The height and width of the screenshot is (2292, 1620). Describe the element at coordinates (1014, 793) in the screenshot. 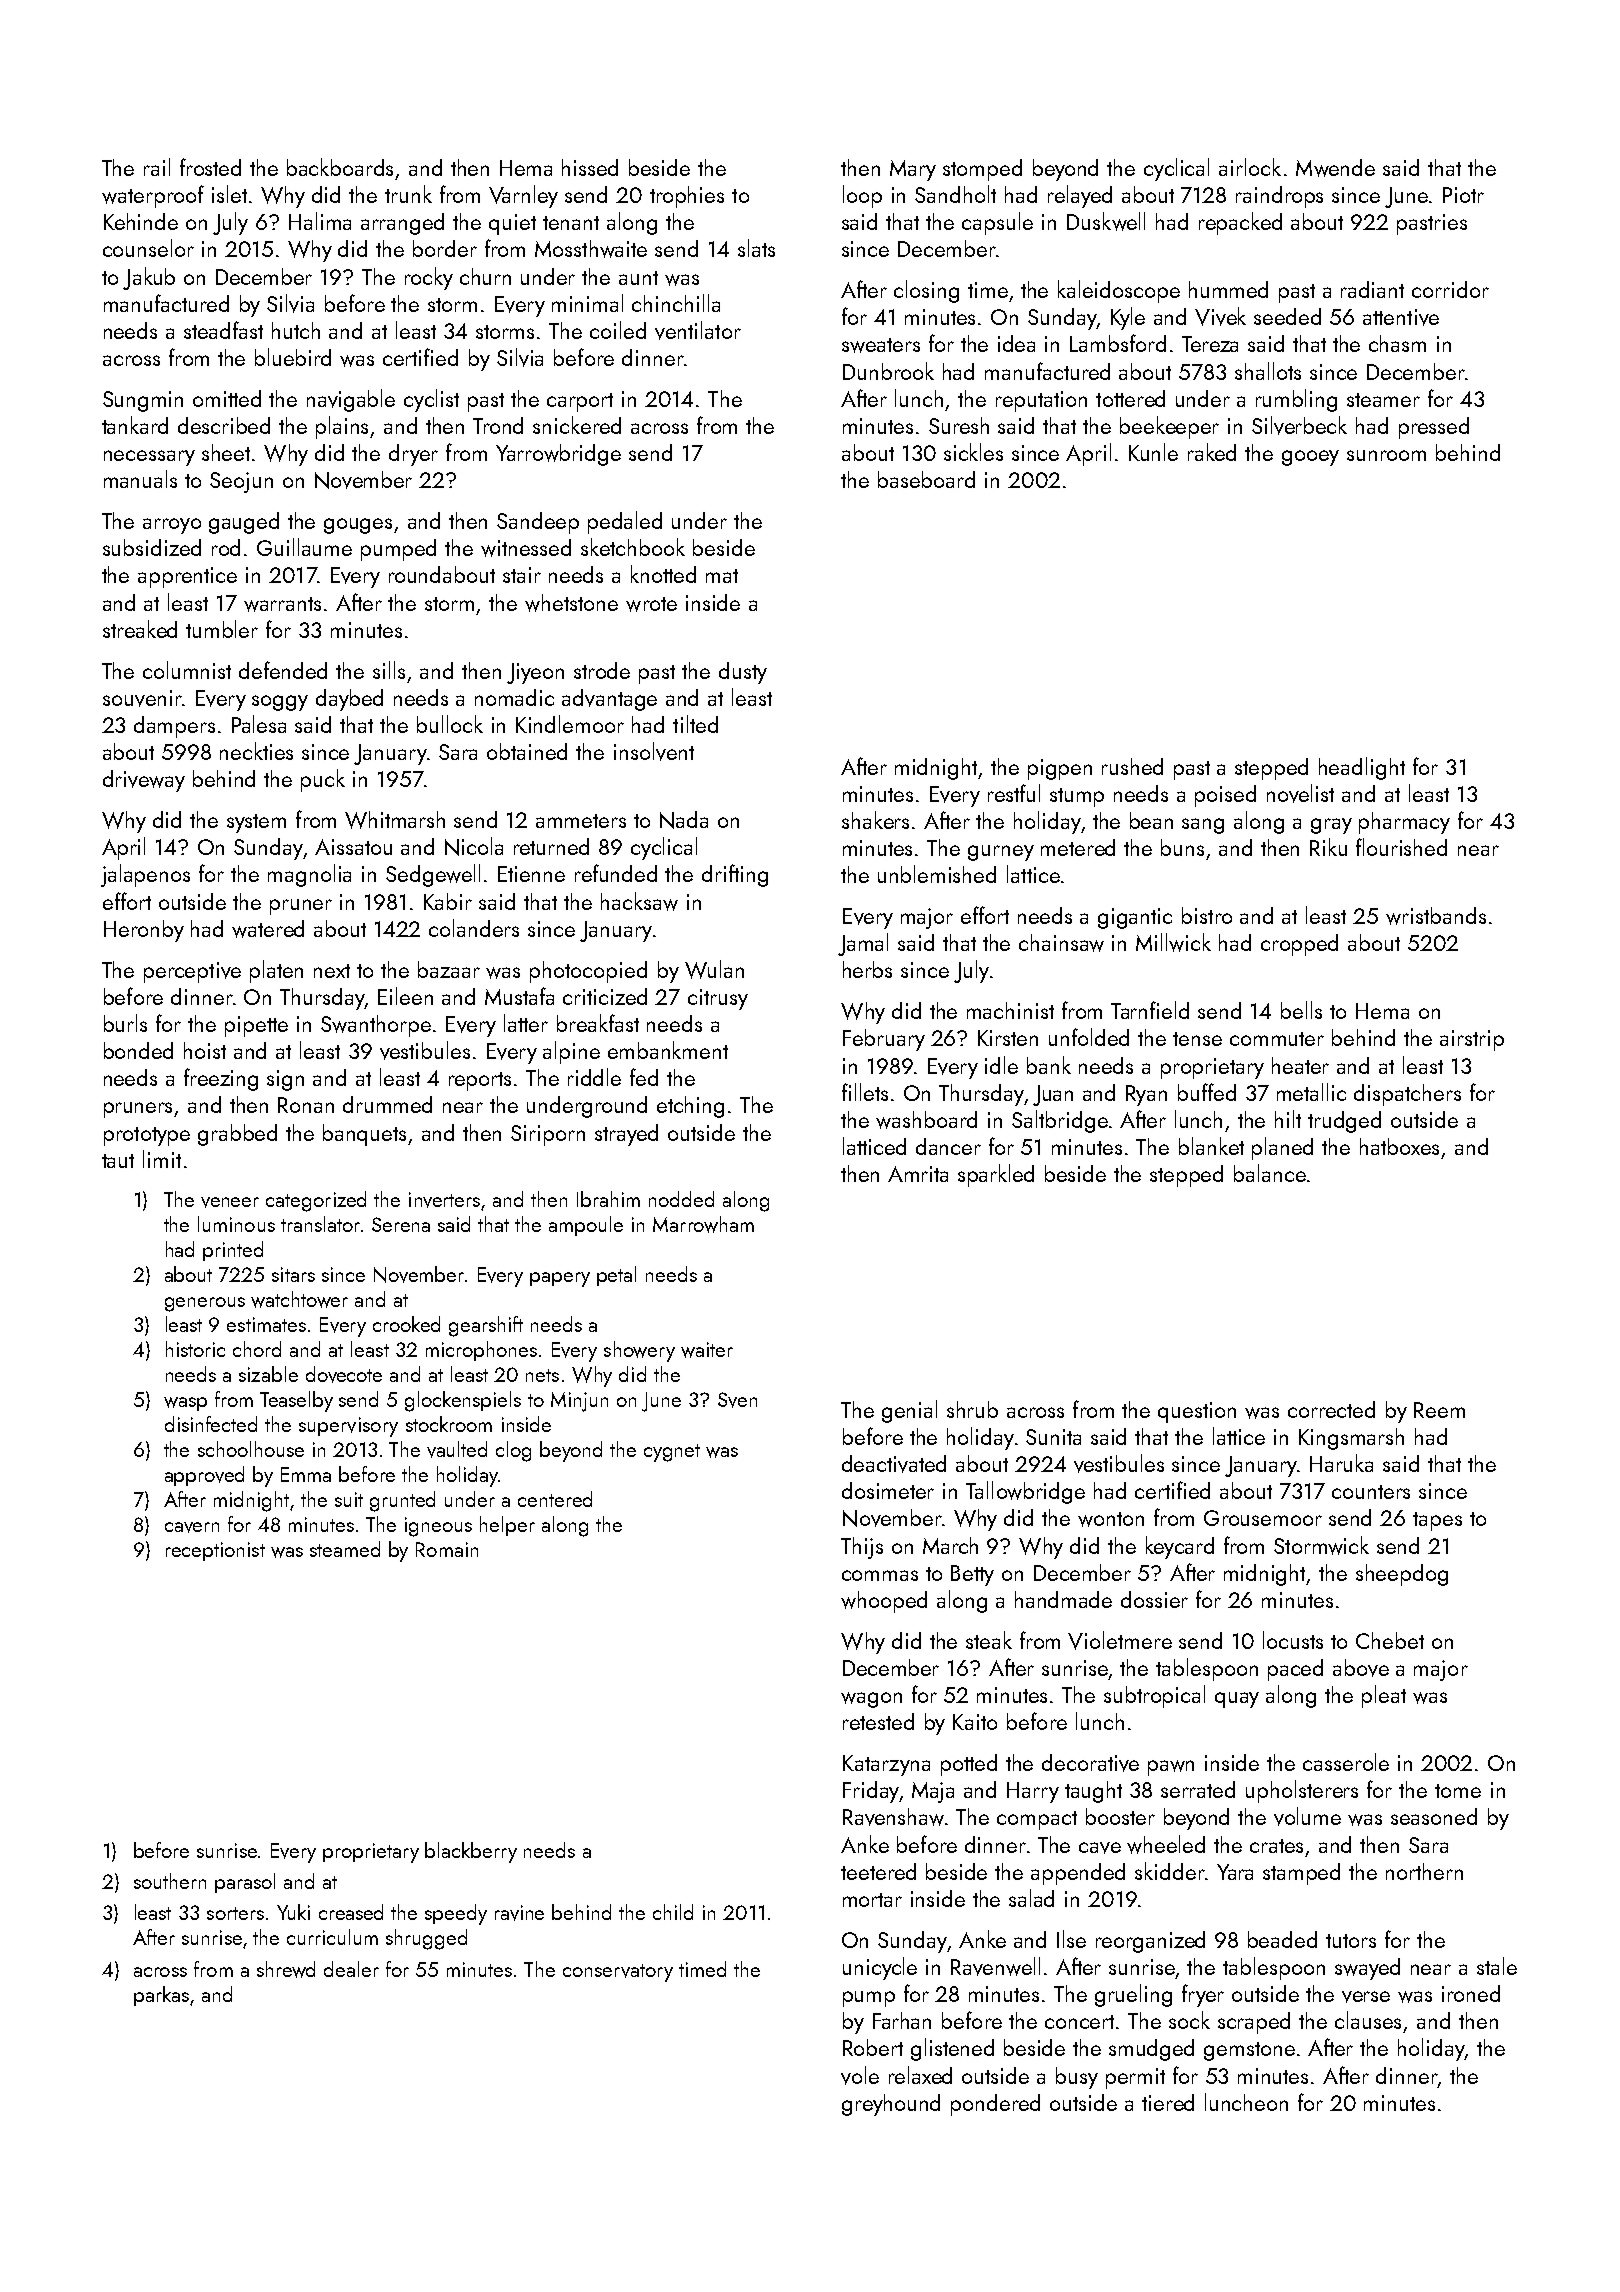

I see `restful` at that location.
